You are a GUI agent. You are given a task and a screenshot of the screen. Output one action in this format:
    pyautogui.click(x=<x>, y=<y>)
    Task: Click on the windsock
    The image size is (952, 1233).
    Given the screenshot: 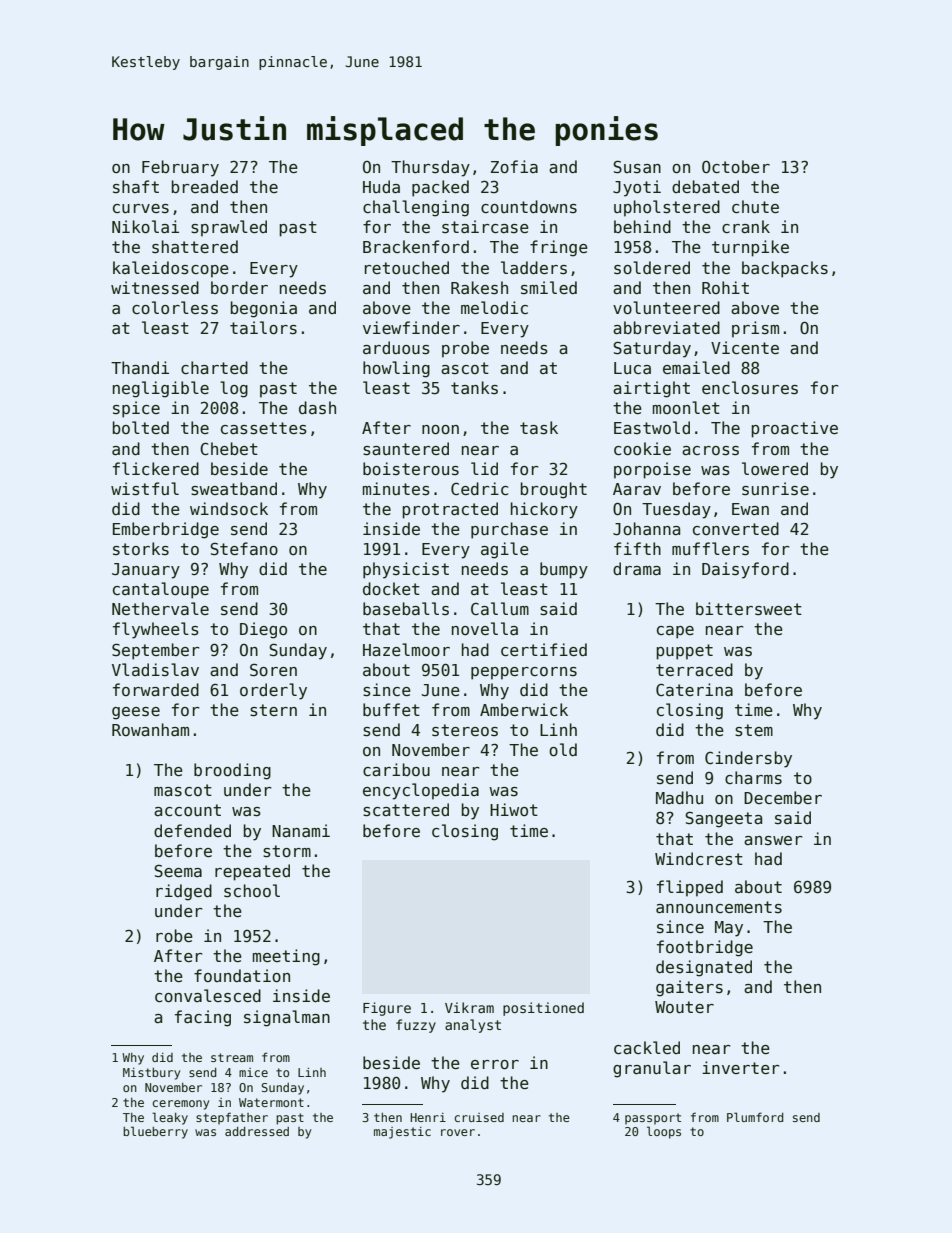 What is the action you would take?
    pyautogui.click(x=229, y=508)
